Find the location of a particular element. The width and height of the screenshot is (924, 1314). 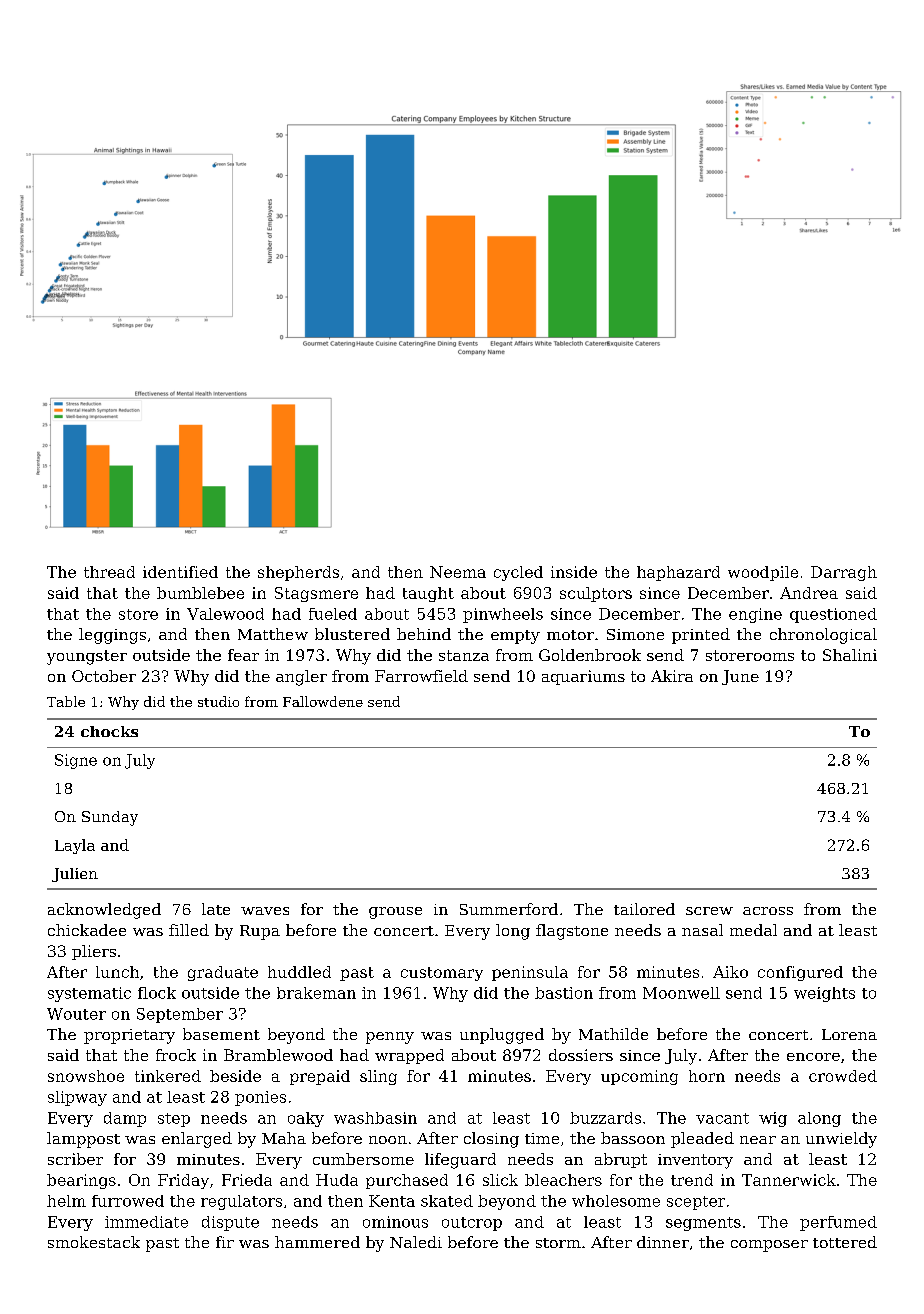

Huda is located at coordinates (337, 1180).
